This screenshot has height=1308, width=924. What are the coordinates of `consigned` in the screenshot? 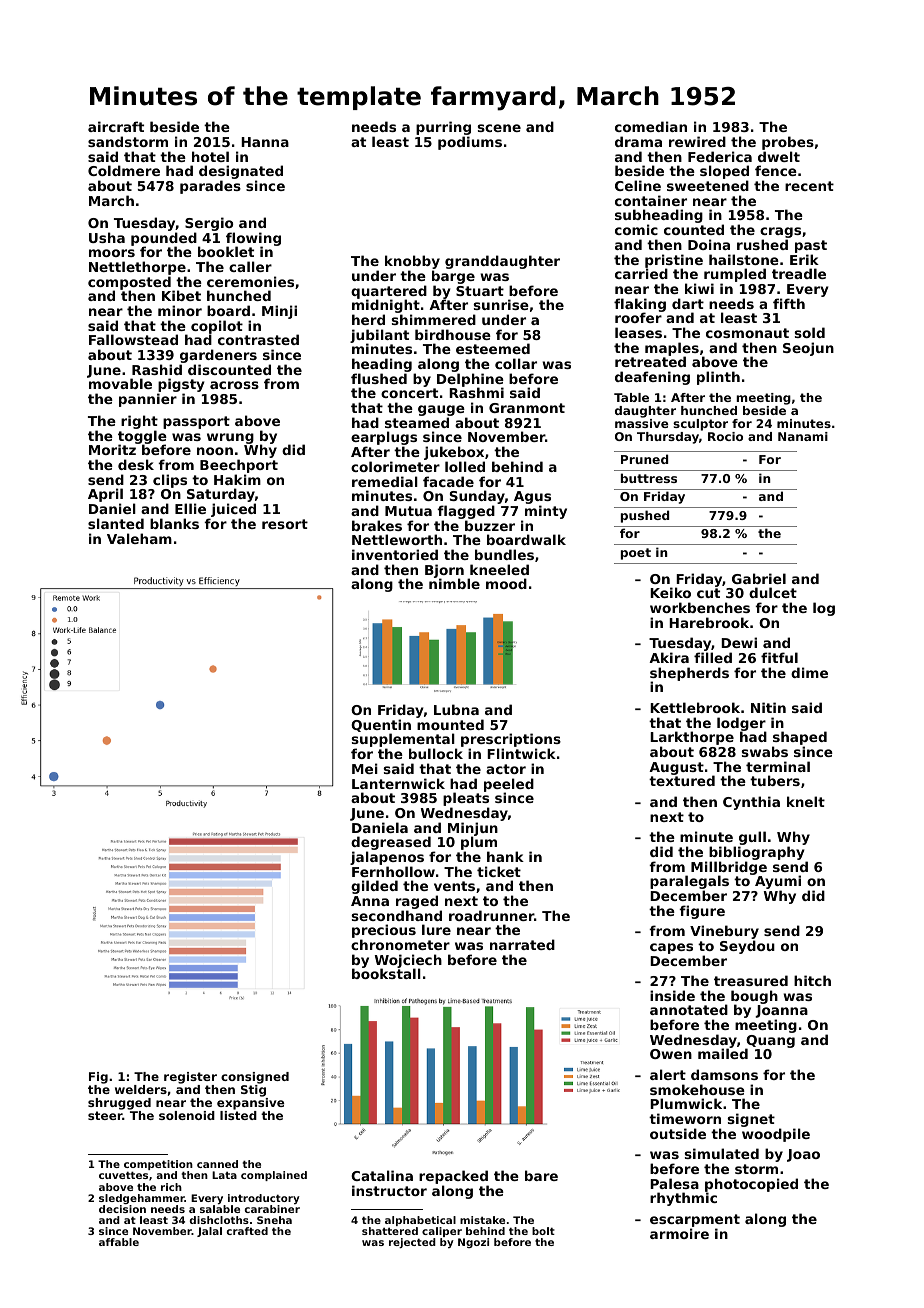 It's located at (255, 1078).
